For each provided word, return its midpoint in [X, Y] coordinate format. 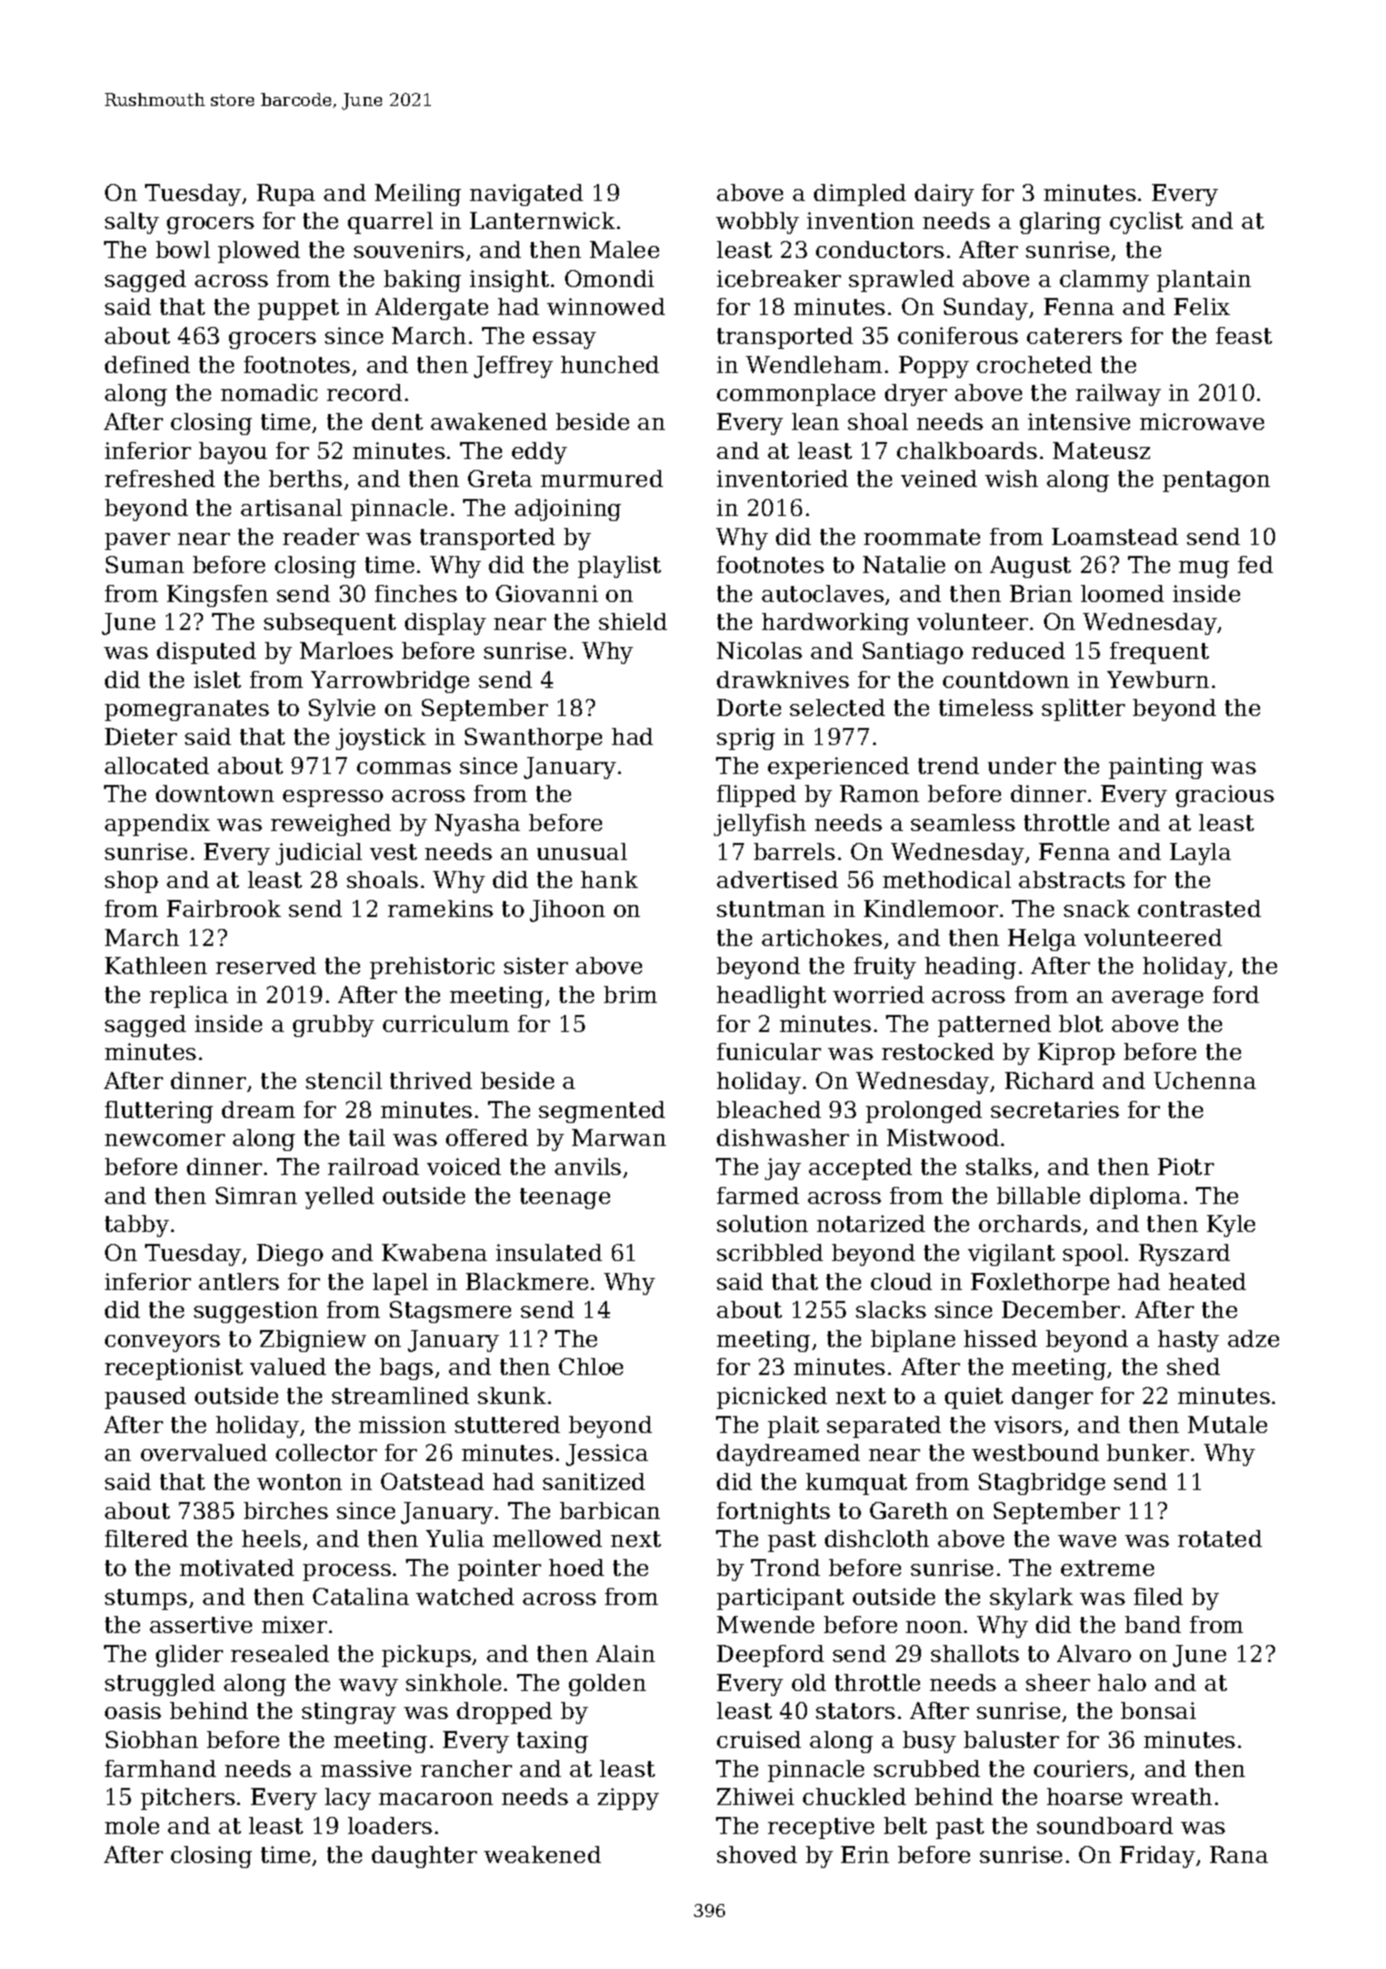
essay [564, 340]
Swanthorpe [533, 739]
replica [189, 997]
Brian [1041, 593]
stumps [146, 1599]
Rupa [286, 195]
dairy [944, 195]
